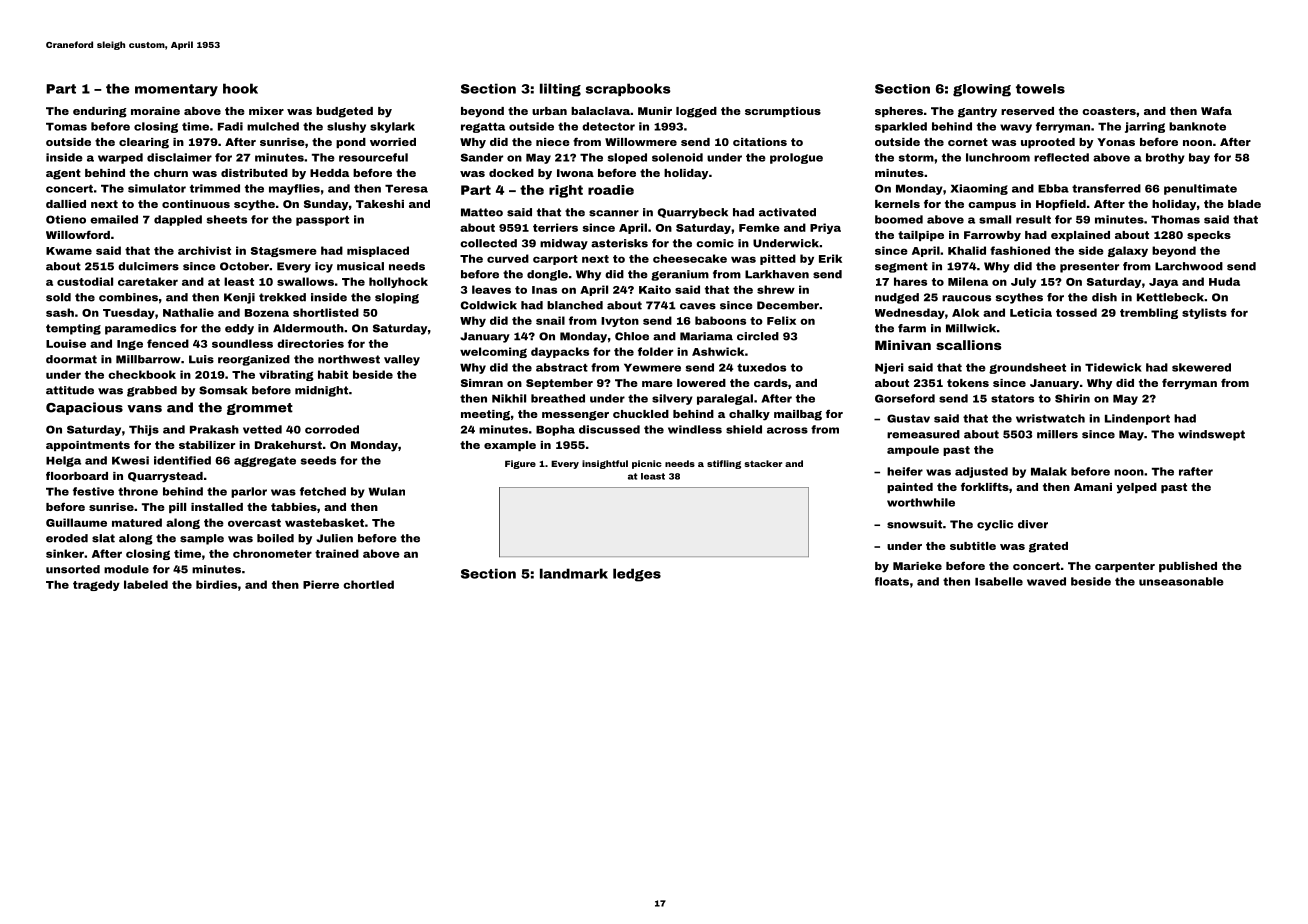 Image resolution: width=1308 pixels, height=924 pixels. I want to click on pond, so click(351, 143).
